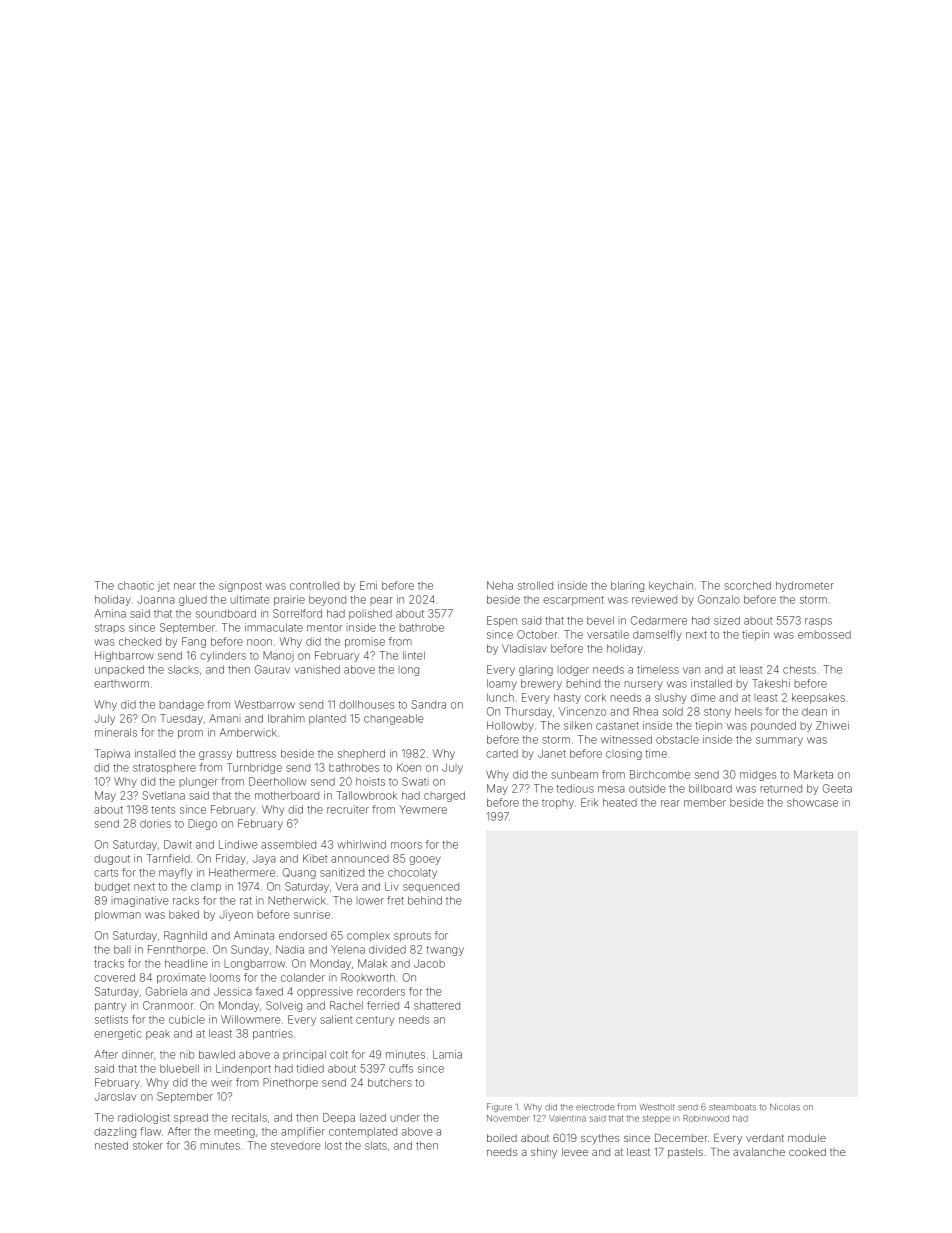  Describe the element at coordinates (314, 585) in the document. I see `controlled` at that location.
